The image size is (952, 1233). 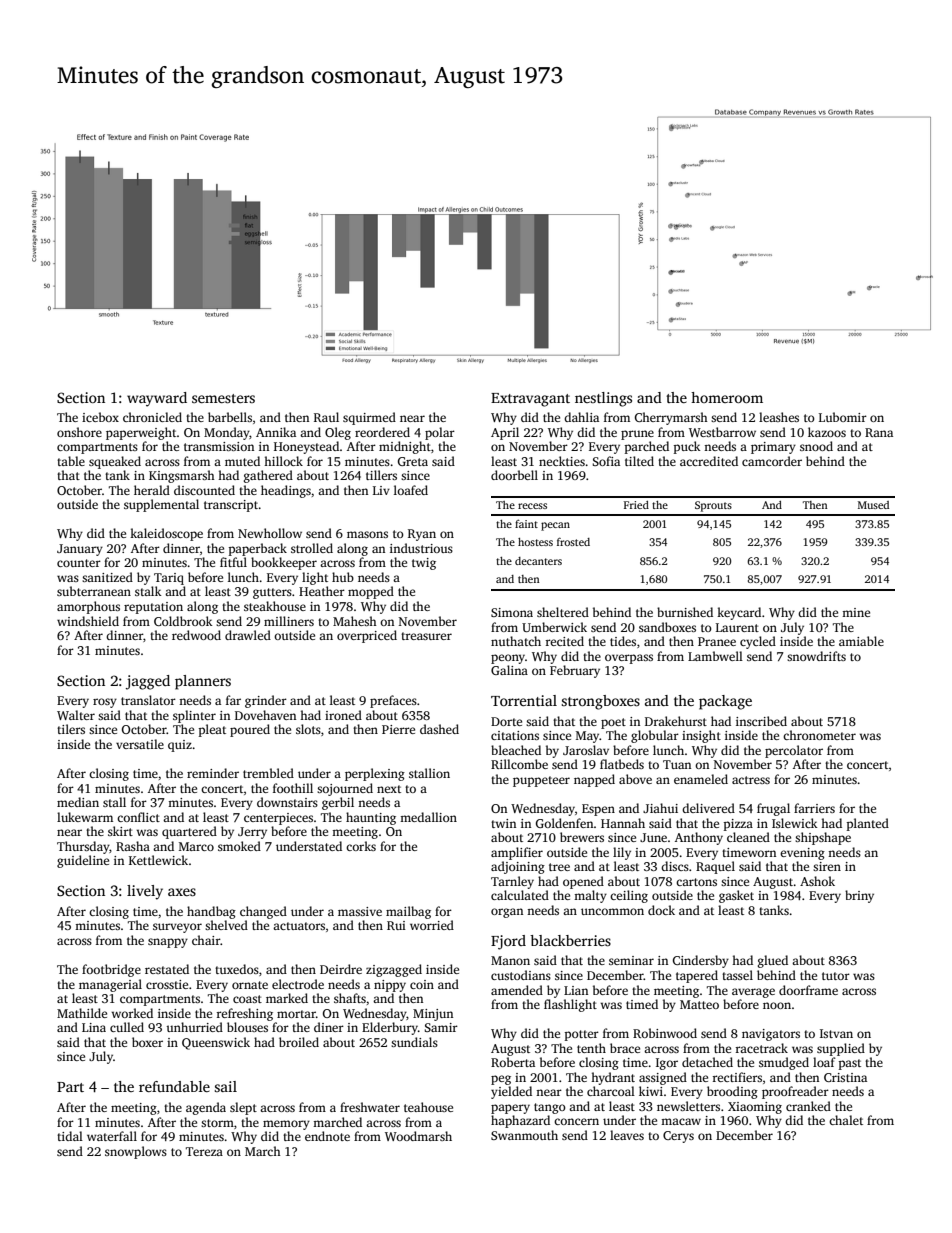 I want to click on Mused, so click(x=873, y=505).
